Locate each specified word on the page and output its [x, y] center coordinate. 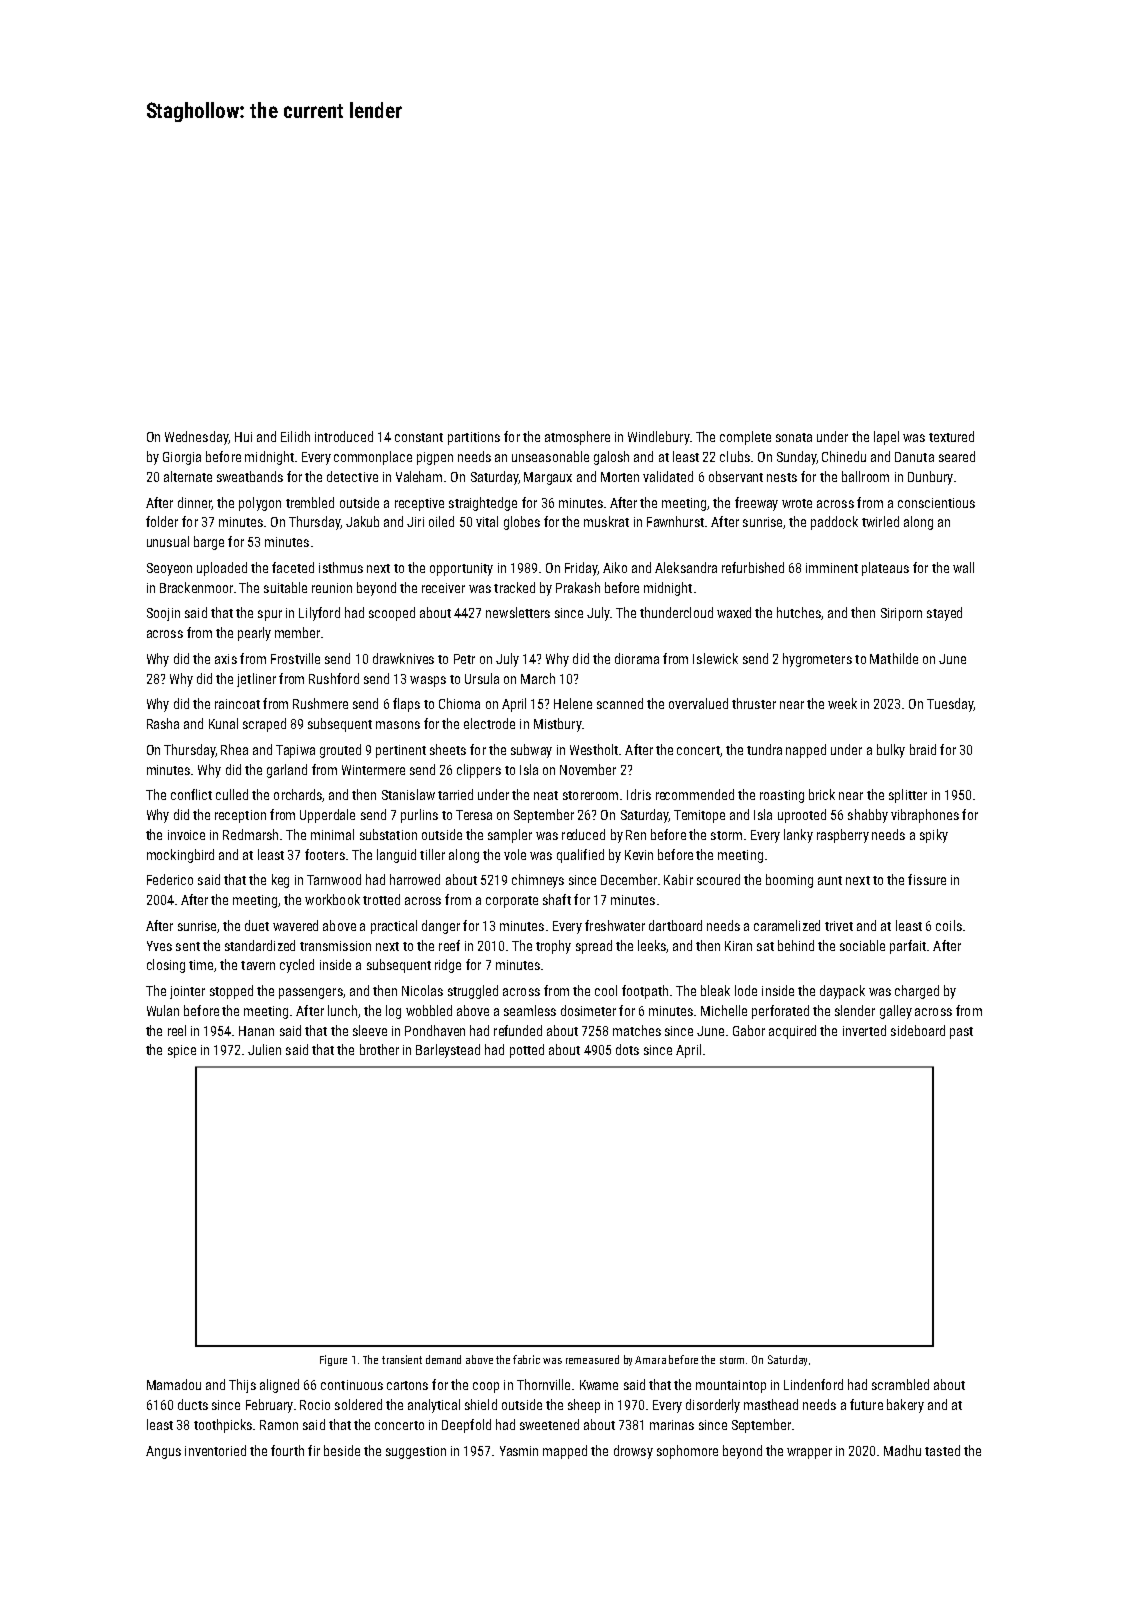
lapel [886, 438]
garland [287, 771]
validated [668, 476]
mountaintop [731, 1386]
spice [182, 1051]
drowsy [633, 1452]
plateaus [885, 569]
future [866, 1404]
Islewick [715, 658]
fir [314, 1450]
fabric [526, 1359]
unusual [168, 541]
